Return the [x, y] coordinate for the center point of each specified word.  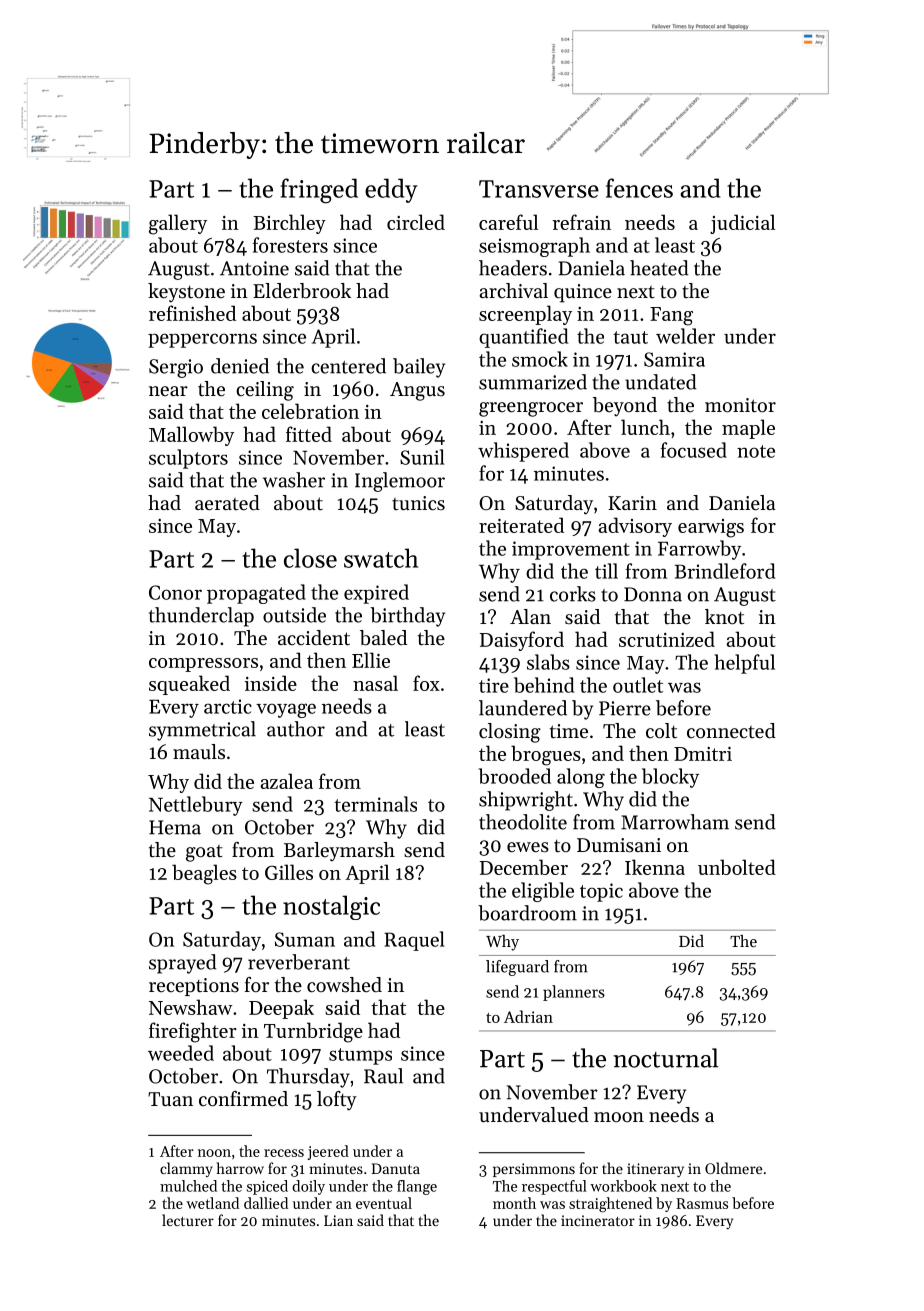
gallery [178, 224]
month [514, 1203]
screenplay [525, 315]
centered [348, 366]
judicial [742, 224]
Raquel [414, 941]
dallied [266, 1203]
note [756, 451]
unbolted [737, 867]
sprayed [183, 964]
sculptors [188, 459]
